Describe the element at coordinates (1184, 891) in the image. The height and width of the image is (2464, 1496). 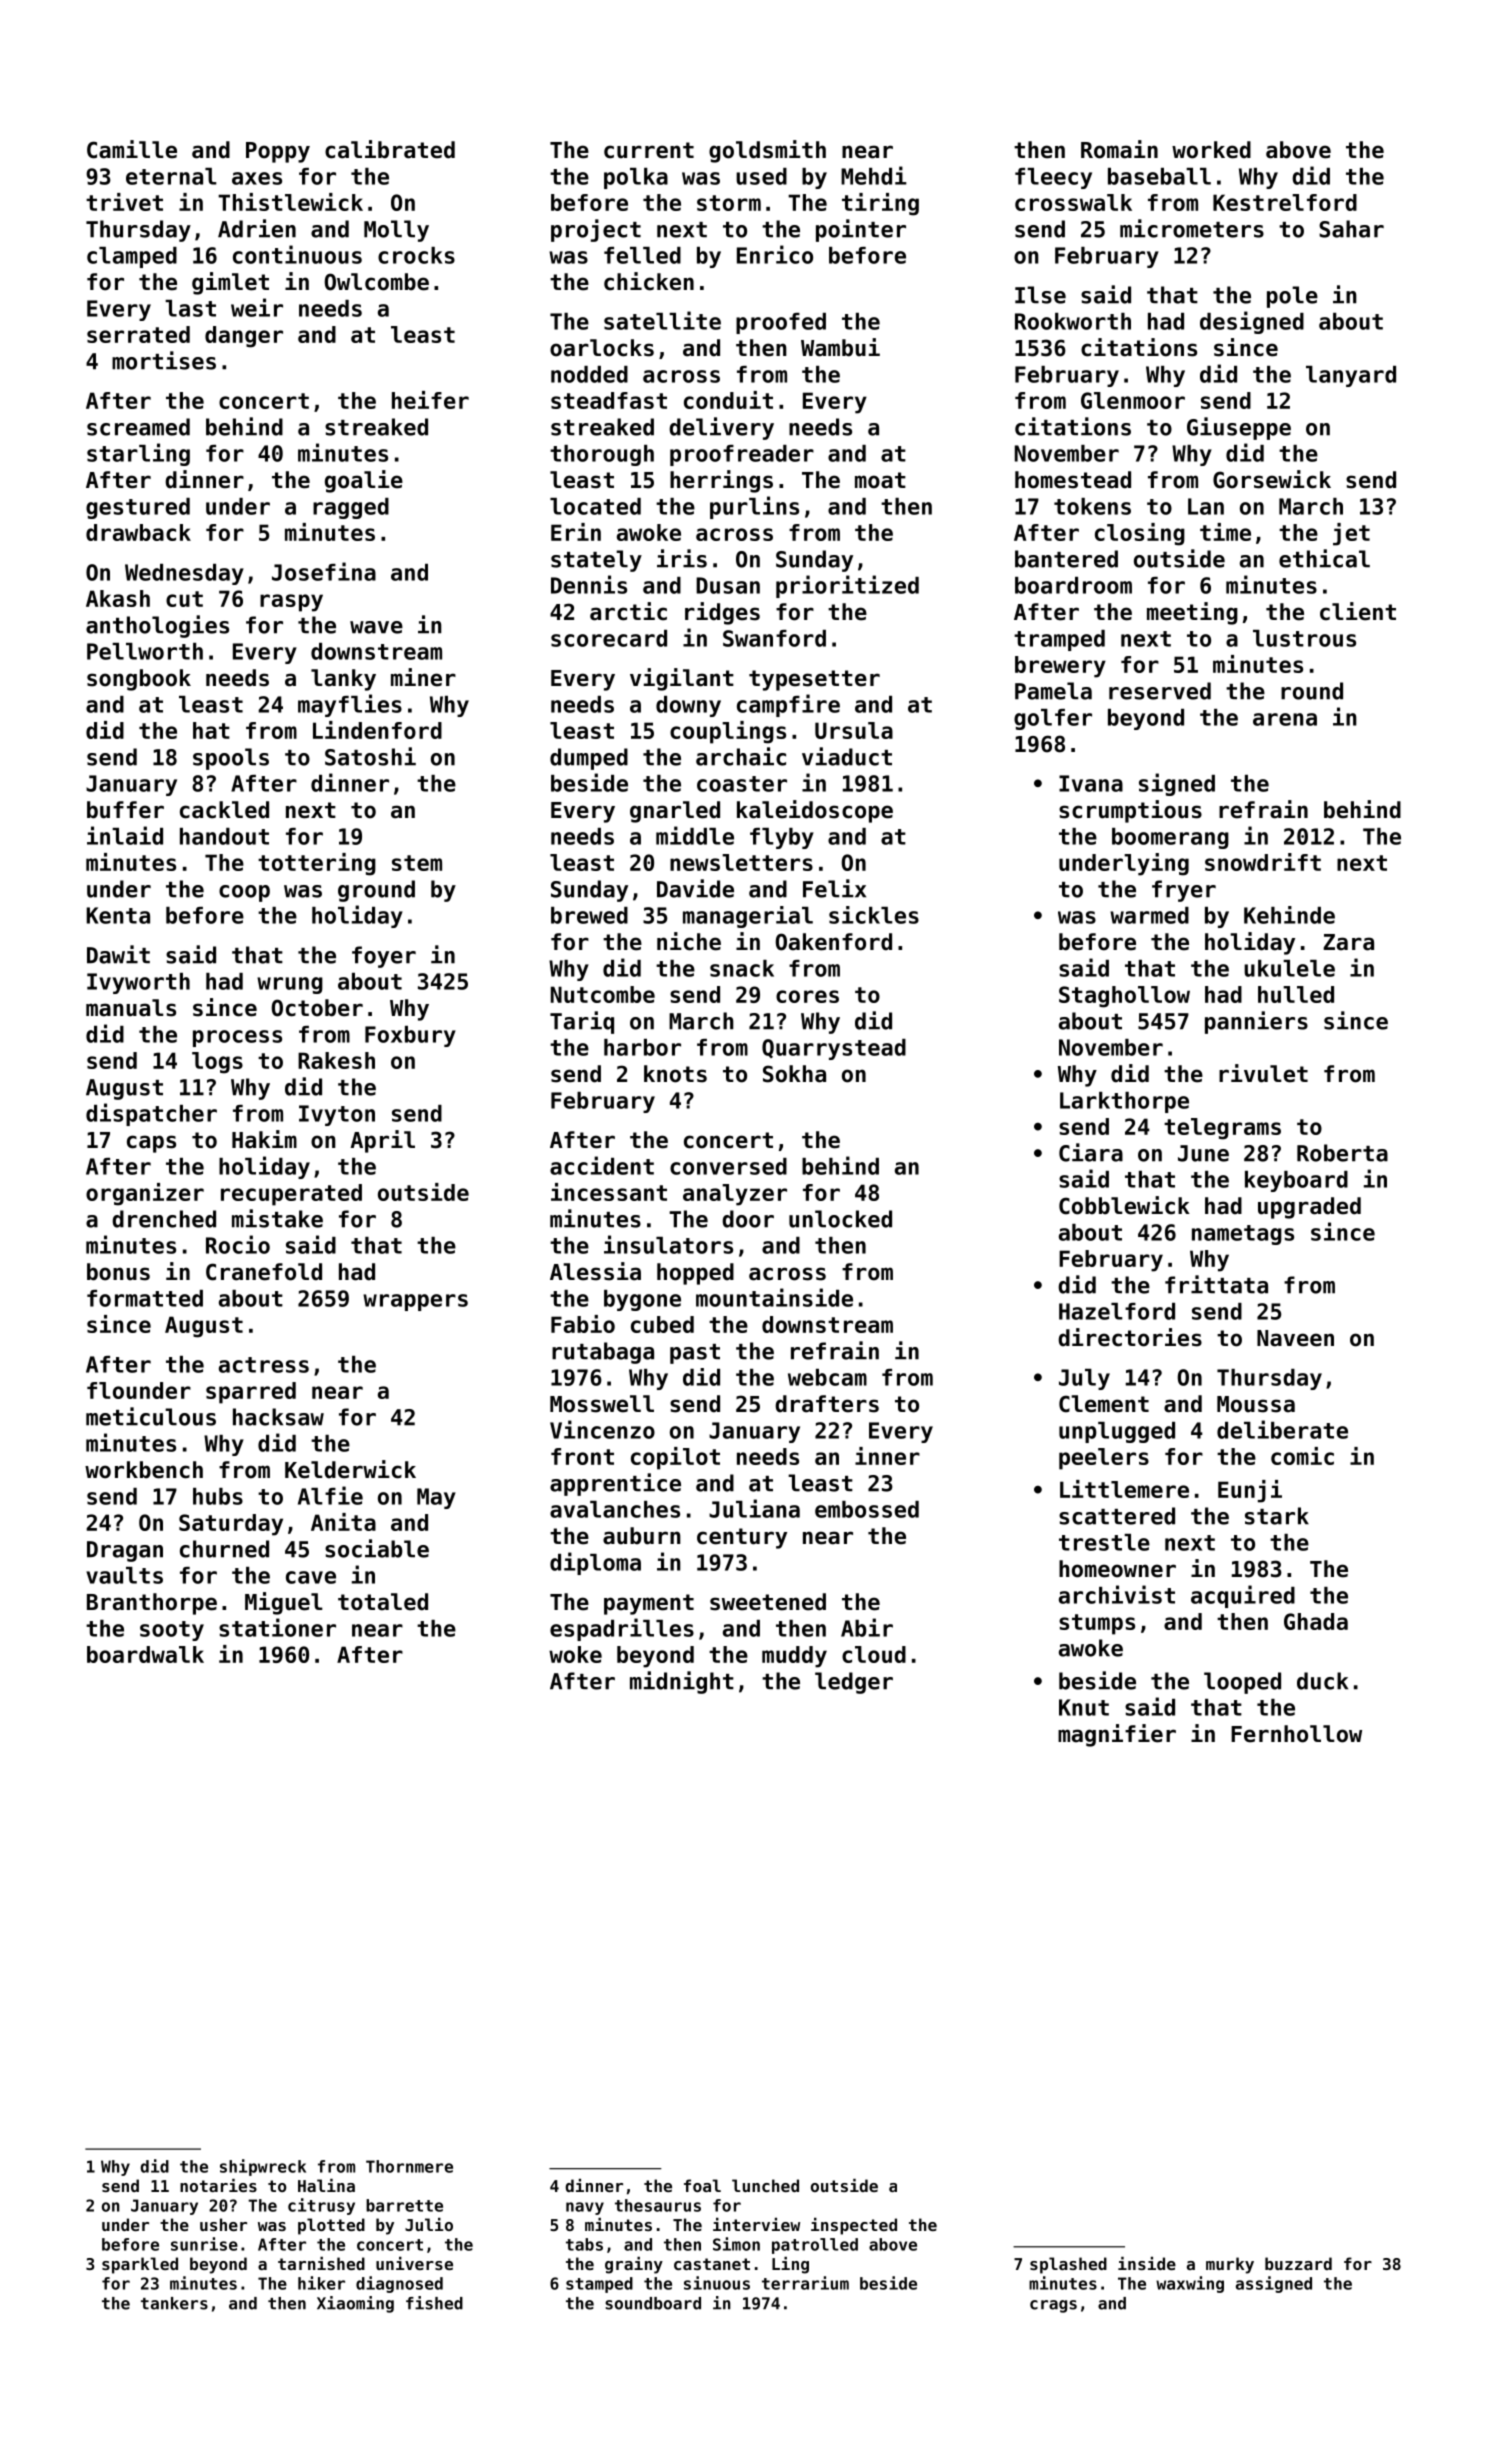
I see `fryer` at that location.
